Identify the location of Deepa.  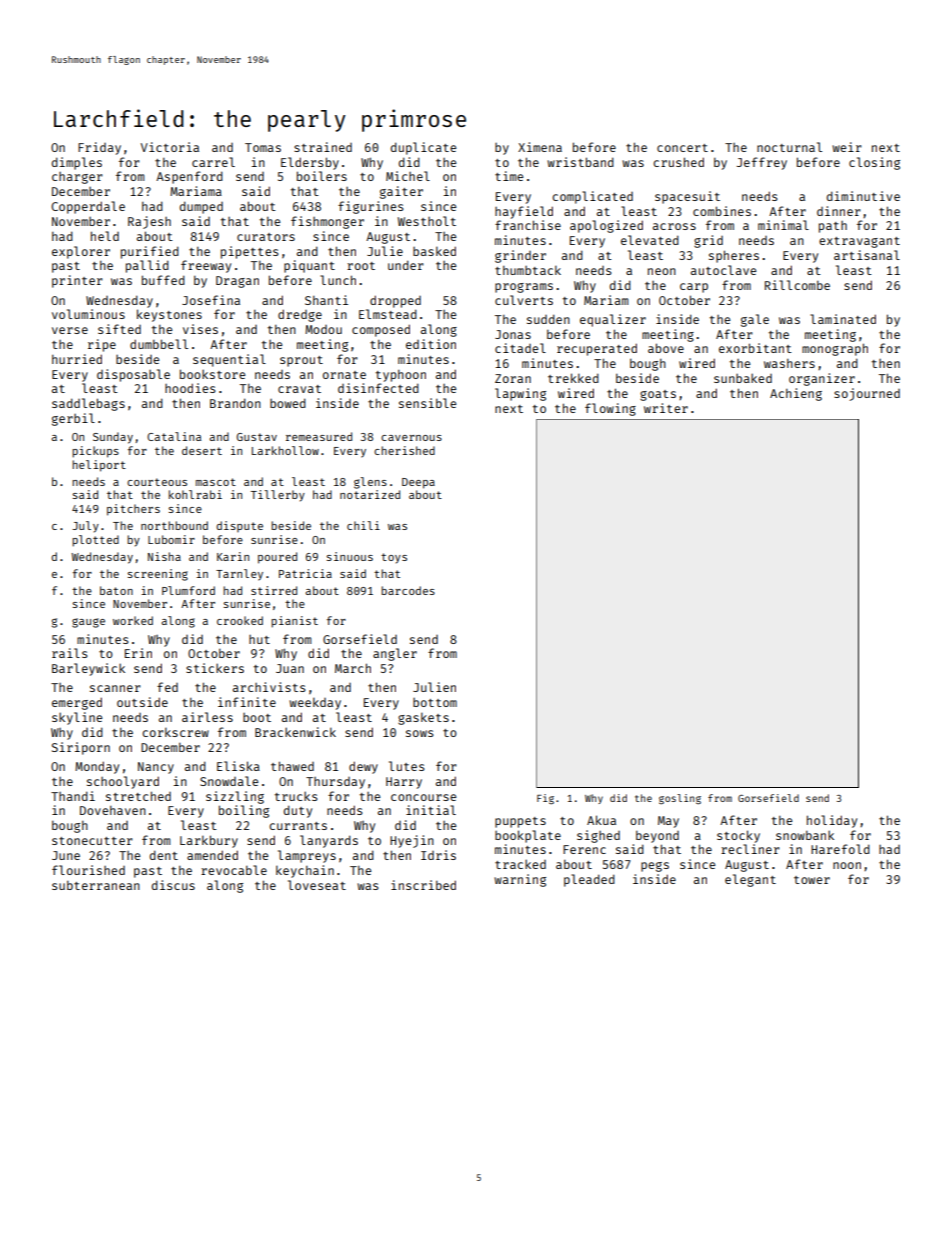
(418, 483).
